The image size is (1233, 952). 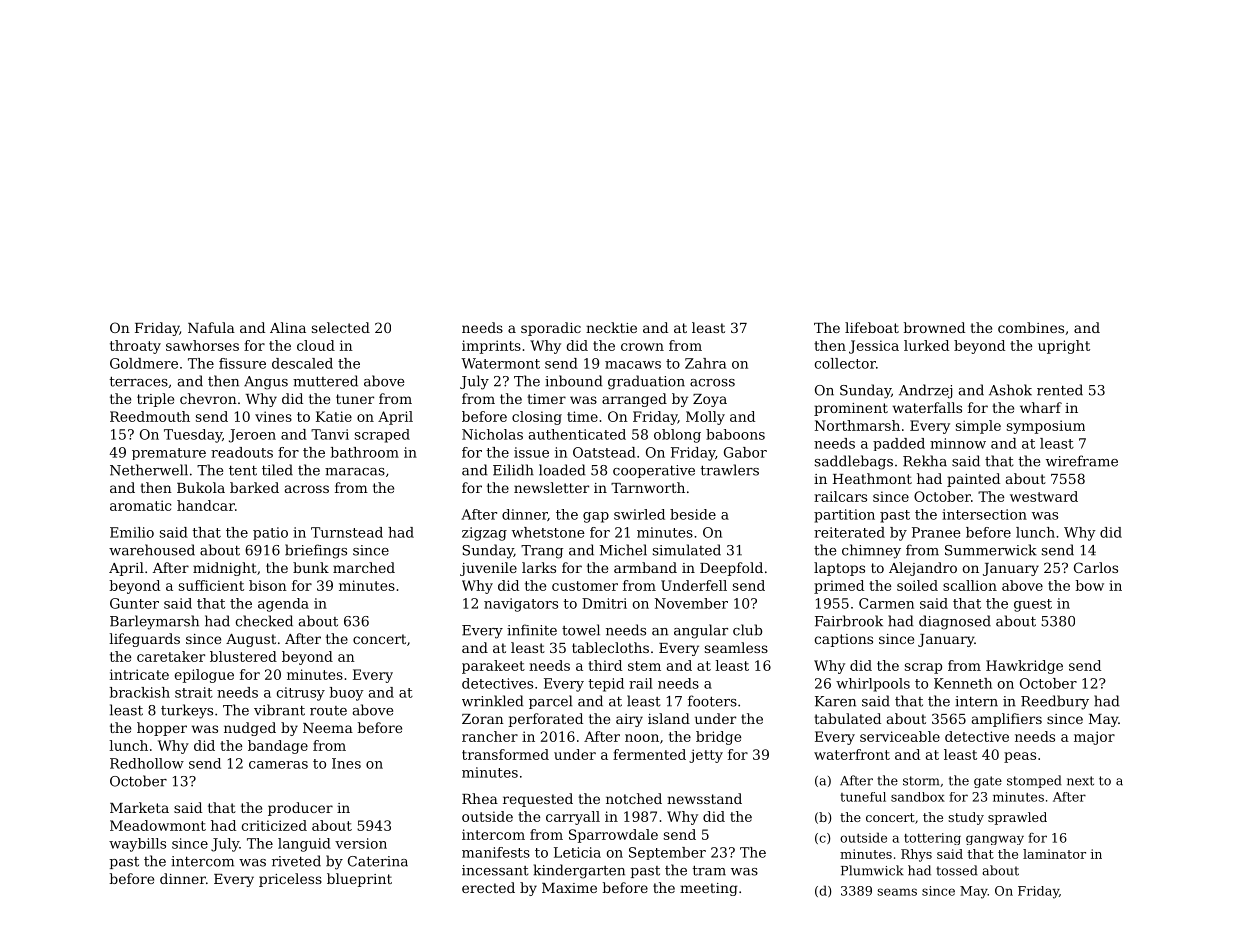 What do you see at coordinates (611, 327) in the screenshot?
I see `necktie` at bounding box center [611, 327].
